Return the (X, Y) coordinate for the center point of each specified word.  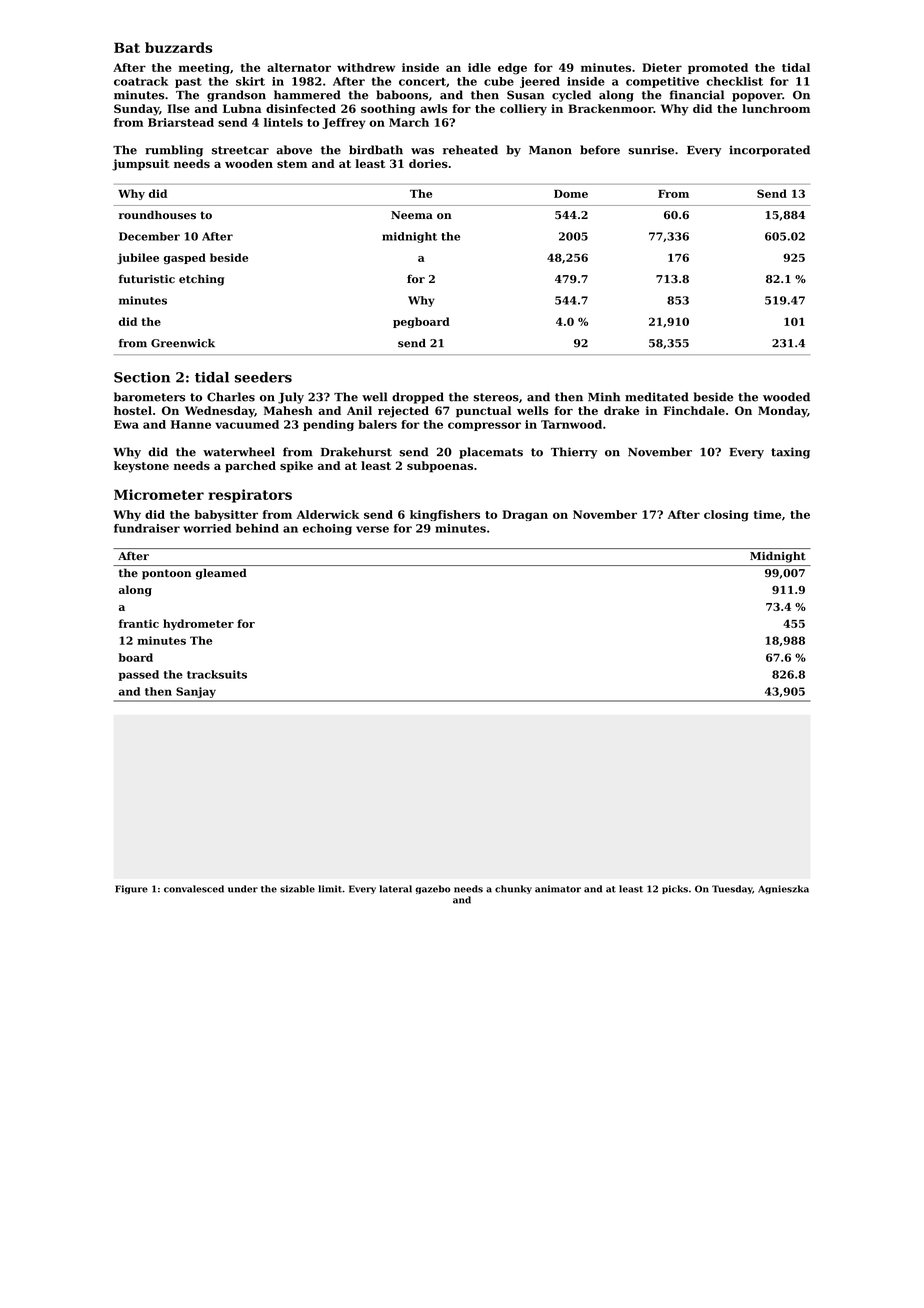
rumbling (174, 151)
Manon (550, 150)
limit (330, 889)
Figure (131, 889)
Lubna (242, 108)
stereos (496, 397)
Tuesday (732, 889)
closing (726, 516)
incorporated (769, 151)
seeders (263, 377)
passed (139, 675)
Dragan (525, 515)
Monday (782, 412)
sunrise (651, 150)
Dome (571, 194)
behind (257, 528)
